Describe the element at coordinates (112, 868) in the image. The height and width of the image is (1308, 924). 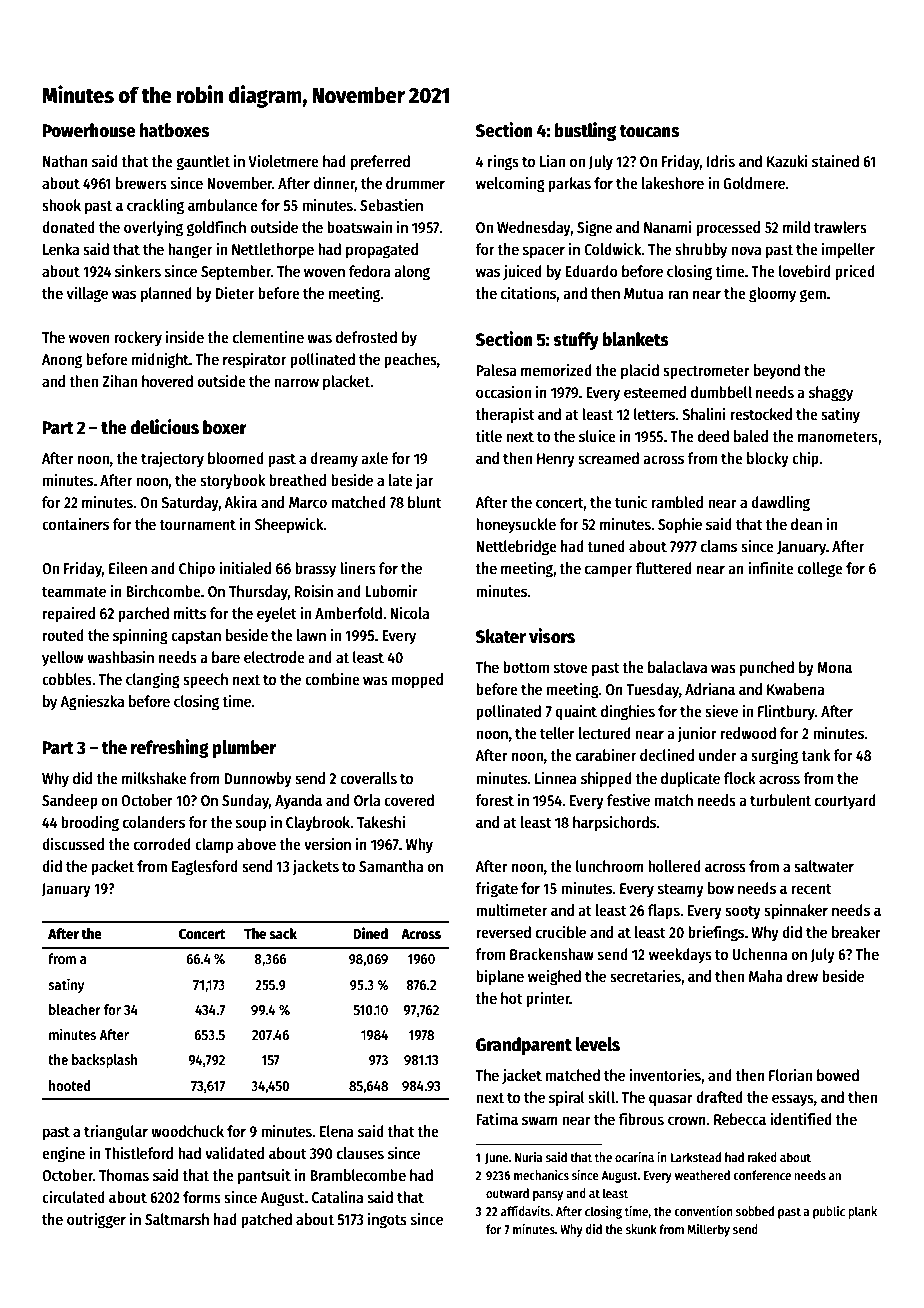
I see `packet` at that location.
